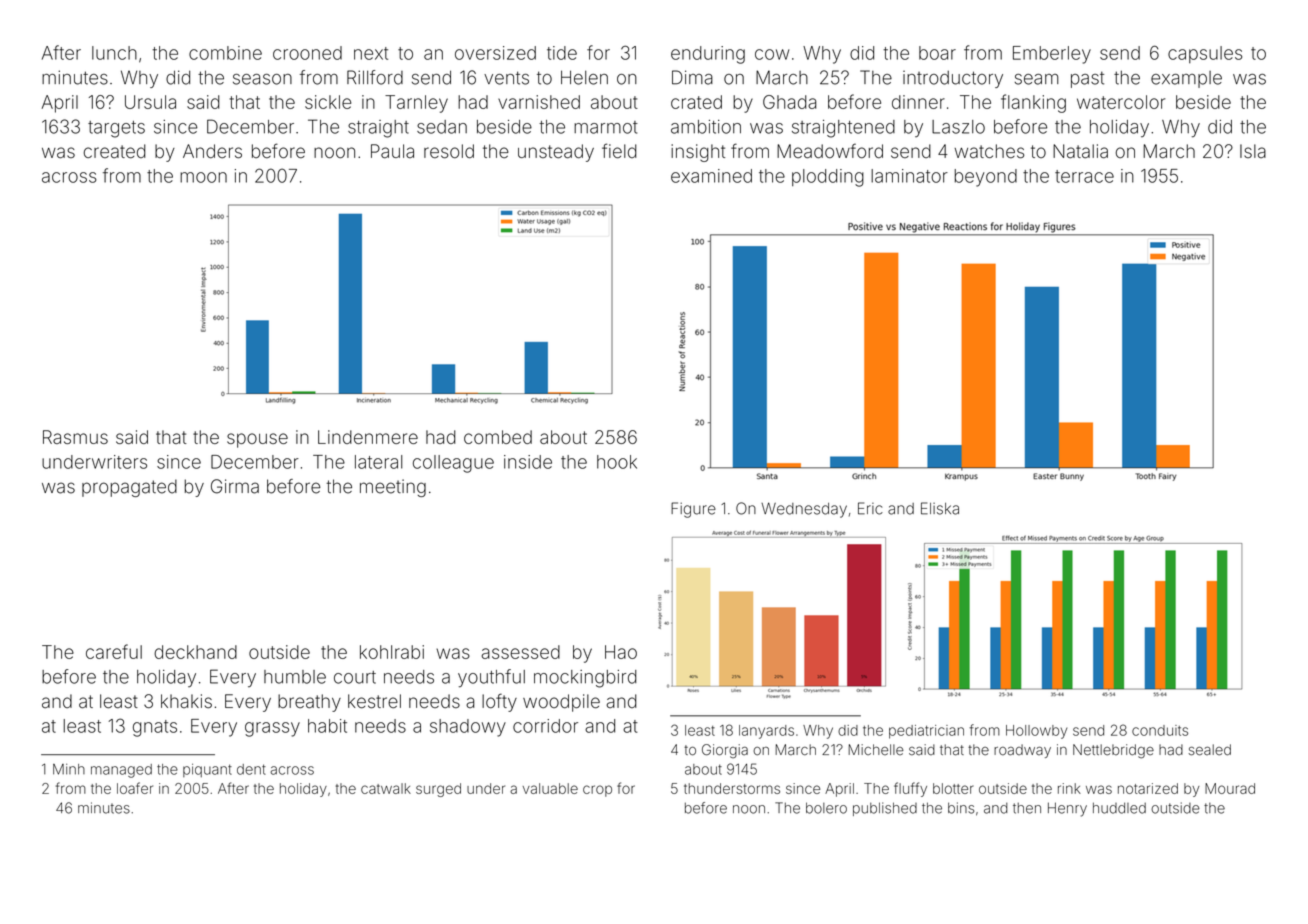  Describe the element at coordinates (1186, 79) in the screenshot. I see `example` at that location.
